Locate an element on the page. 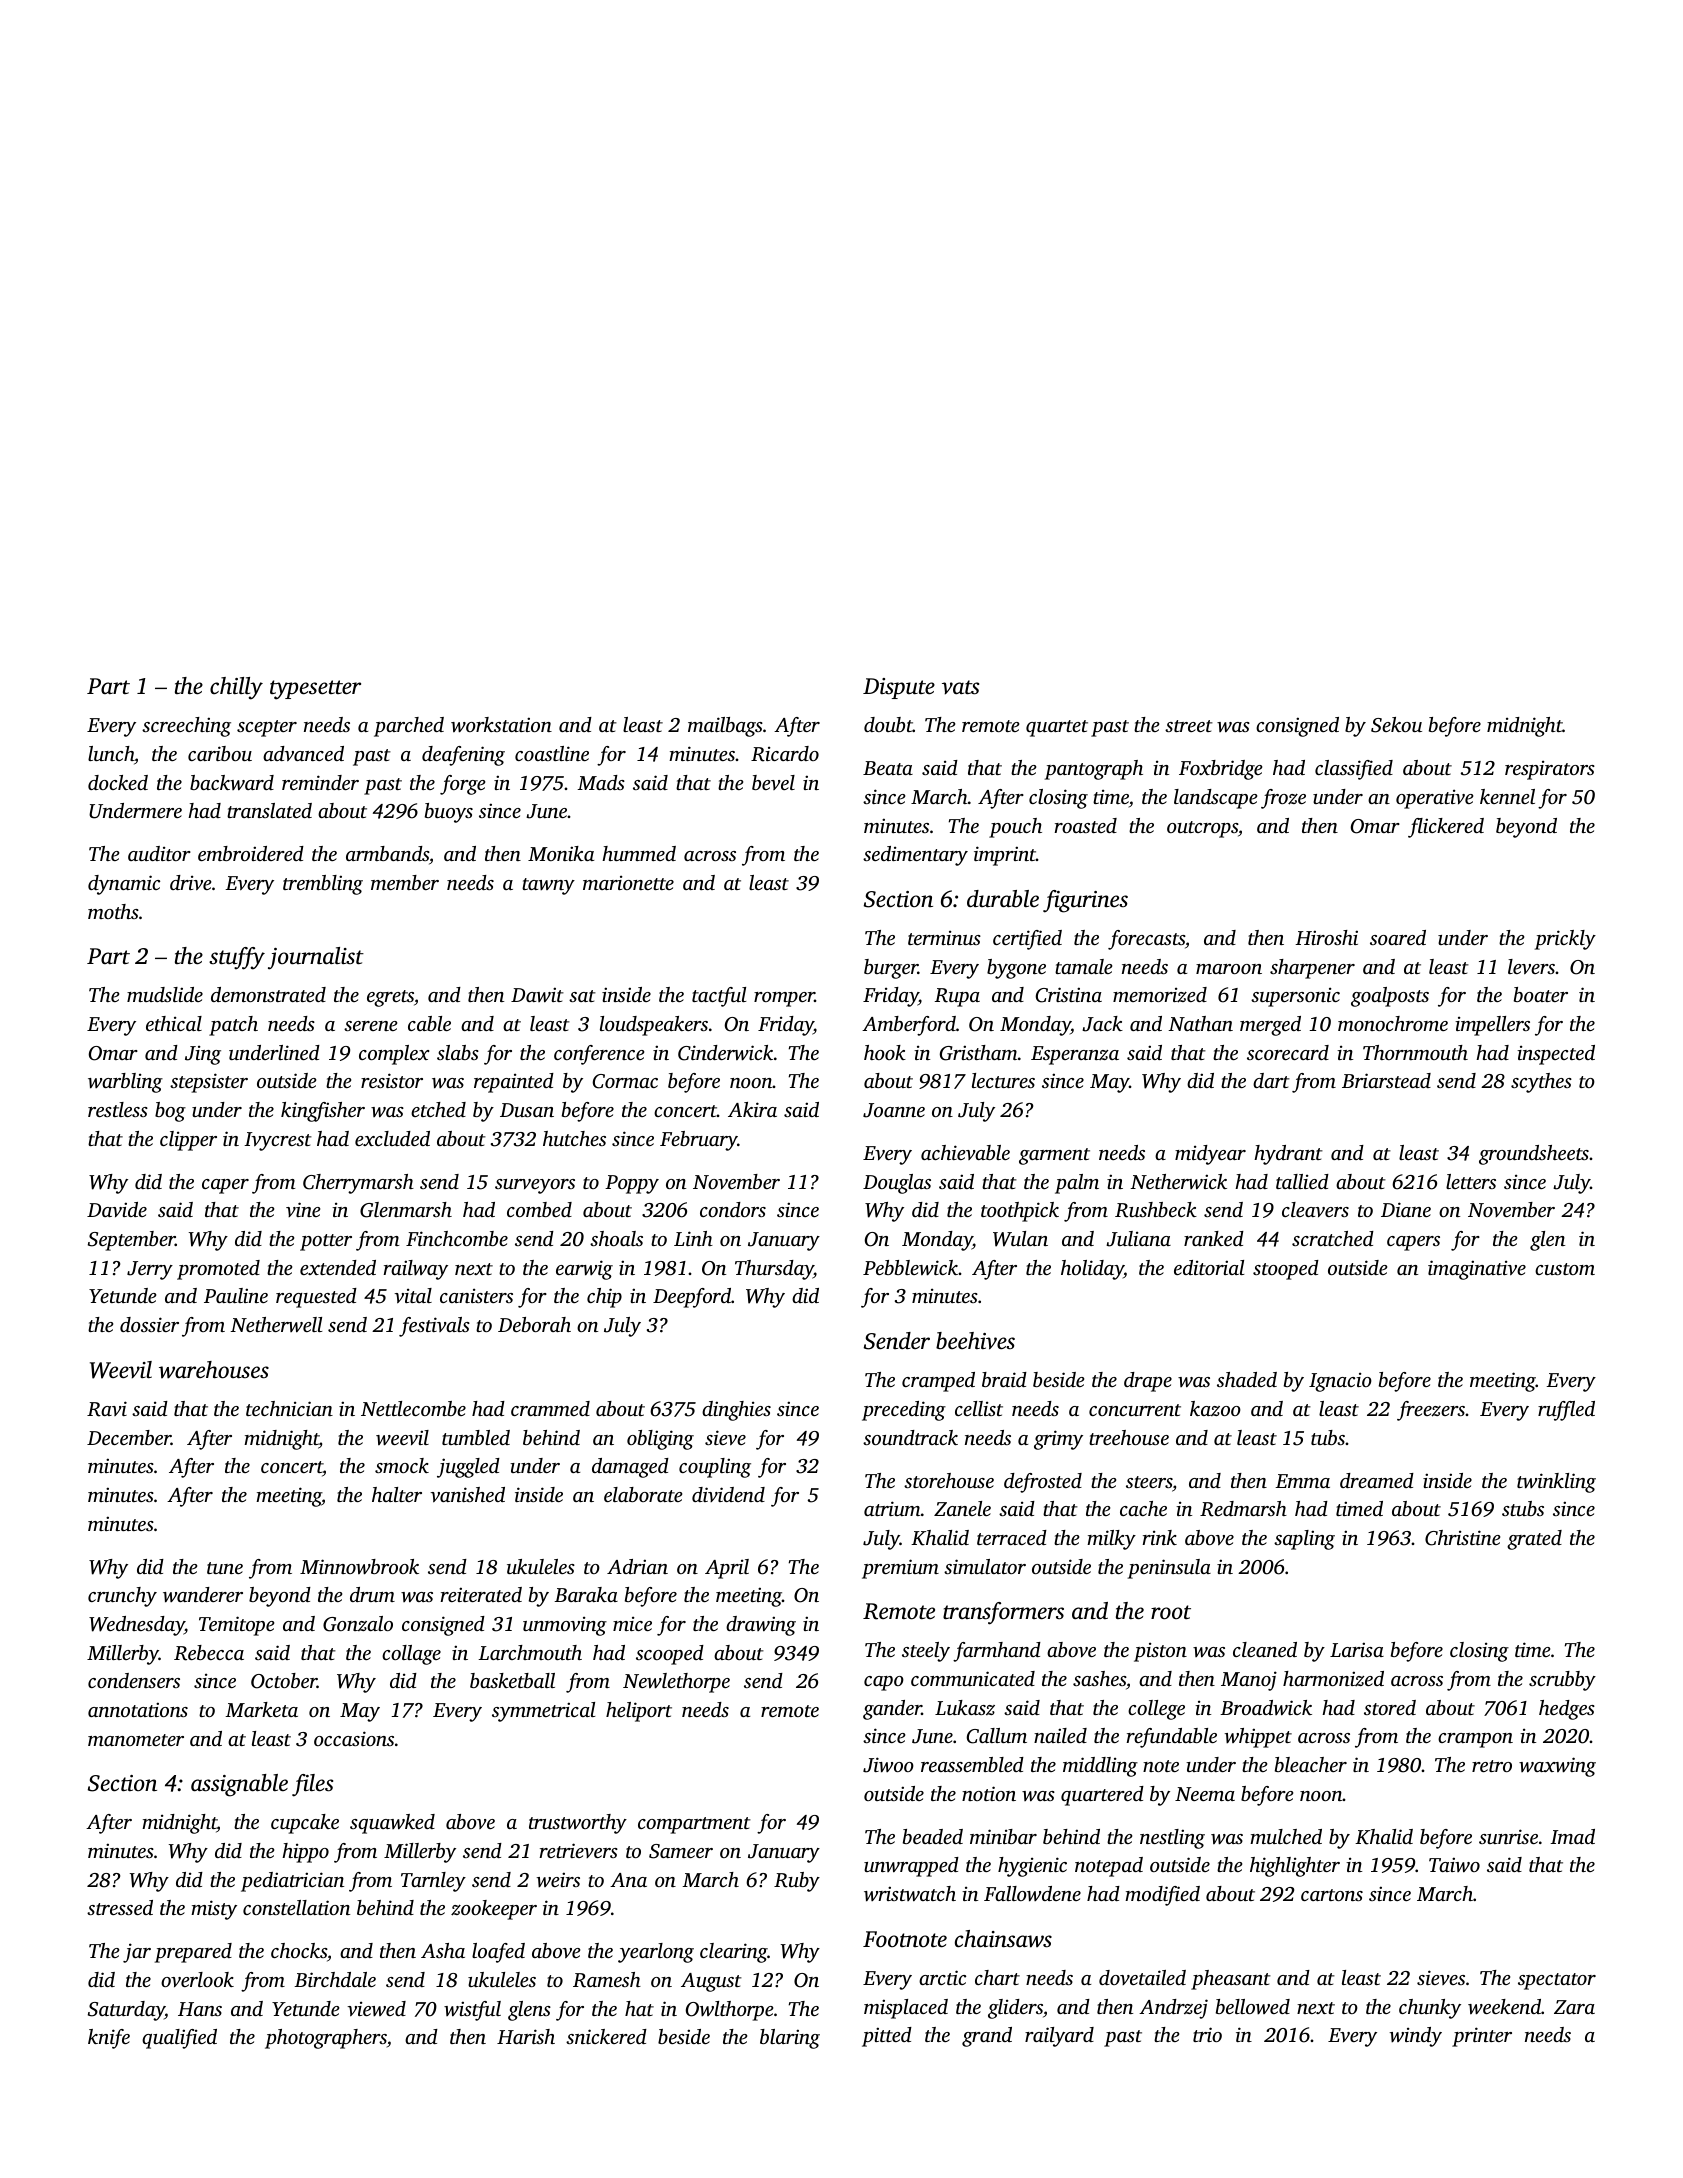 The image size is (1683, 2178). garment is located at coordinates (1054, 1156).
